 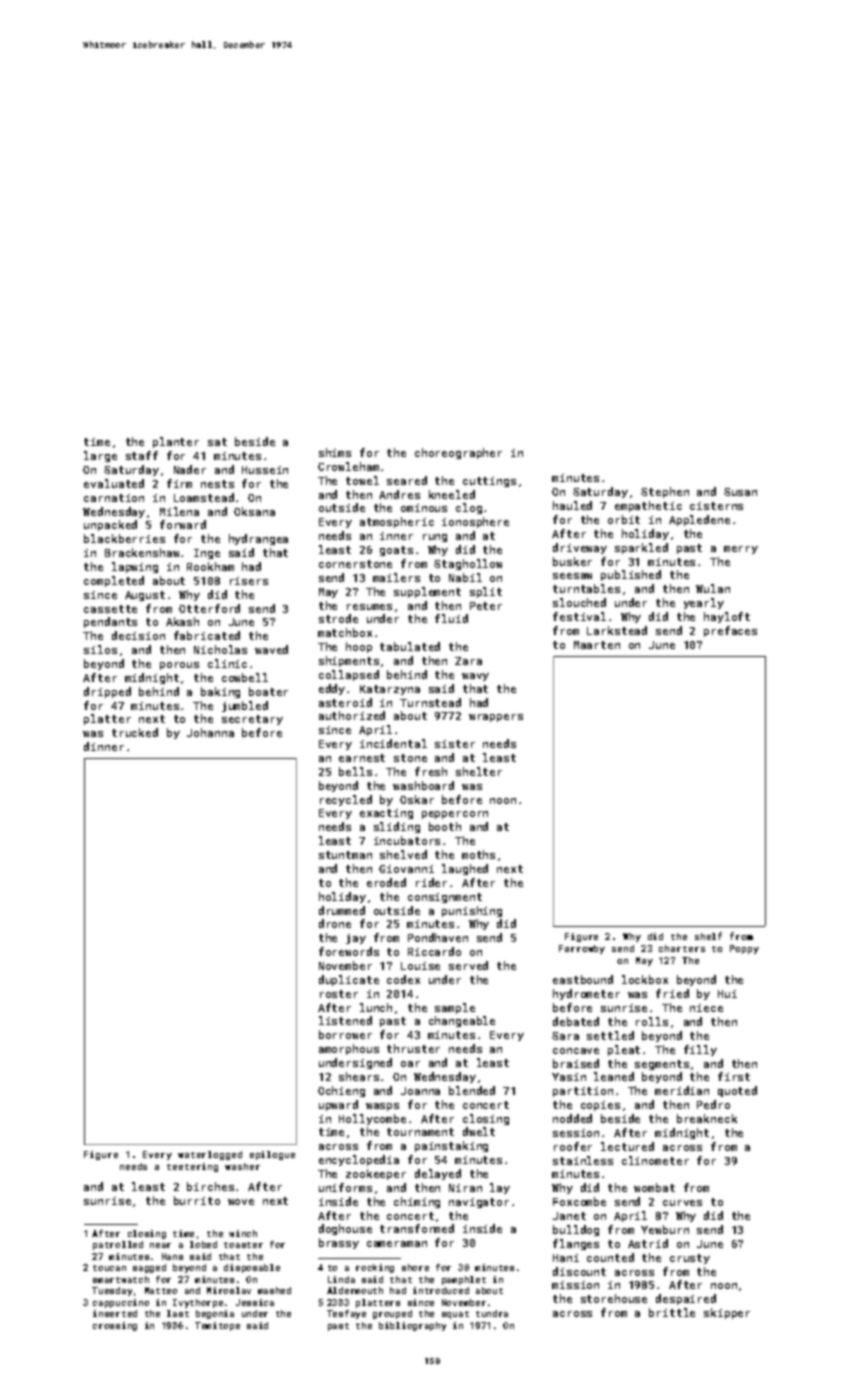 What do you see at coordinates (345, 1034) in the screenshot?
I see `borrower` at bounding box center [345, 1034].
